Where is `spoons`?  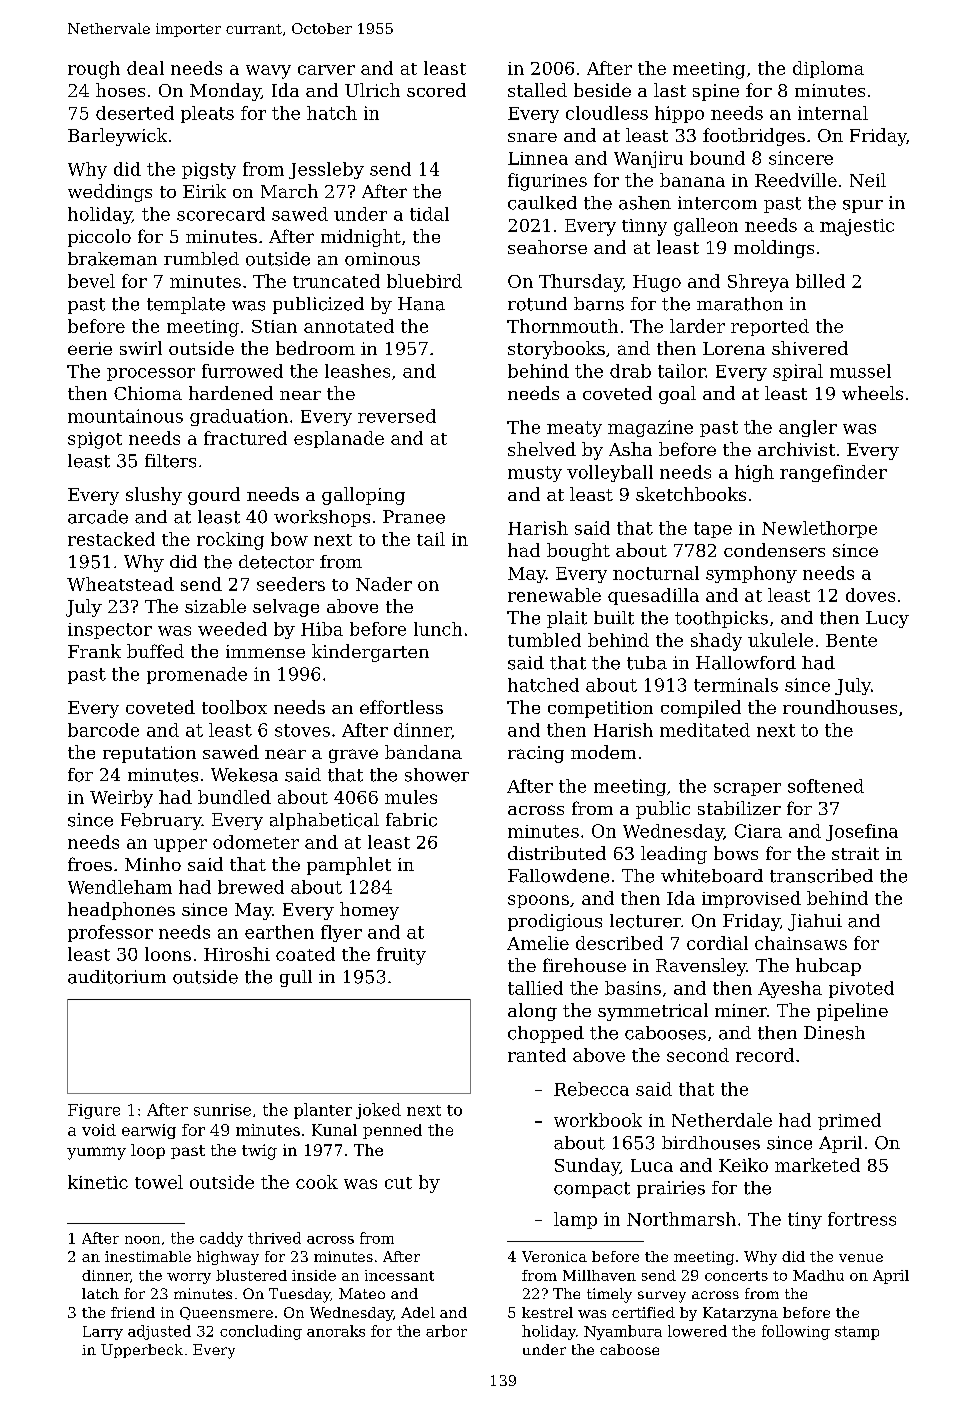 spoons is located at coordinates (538, 901).
